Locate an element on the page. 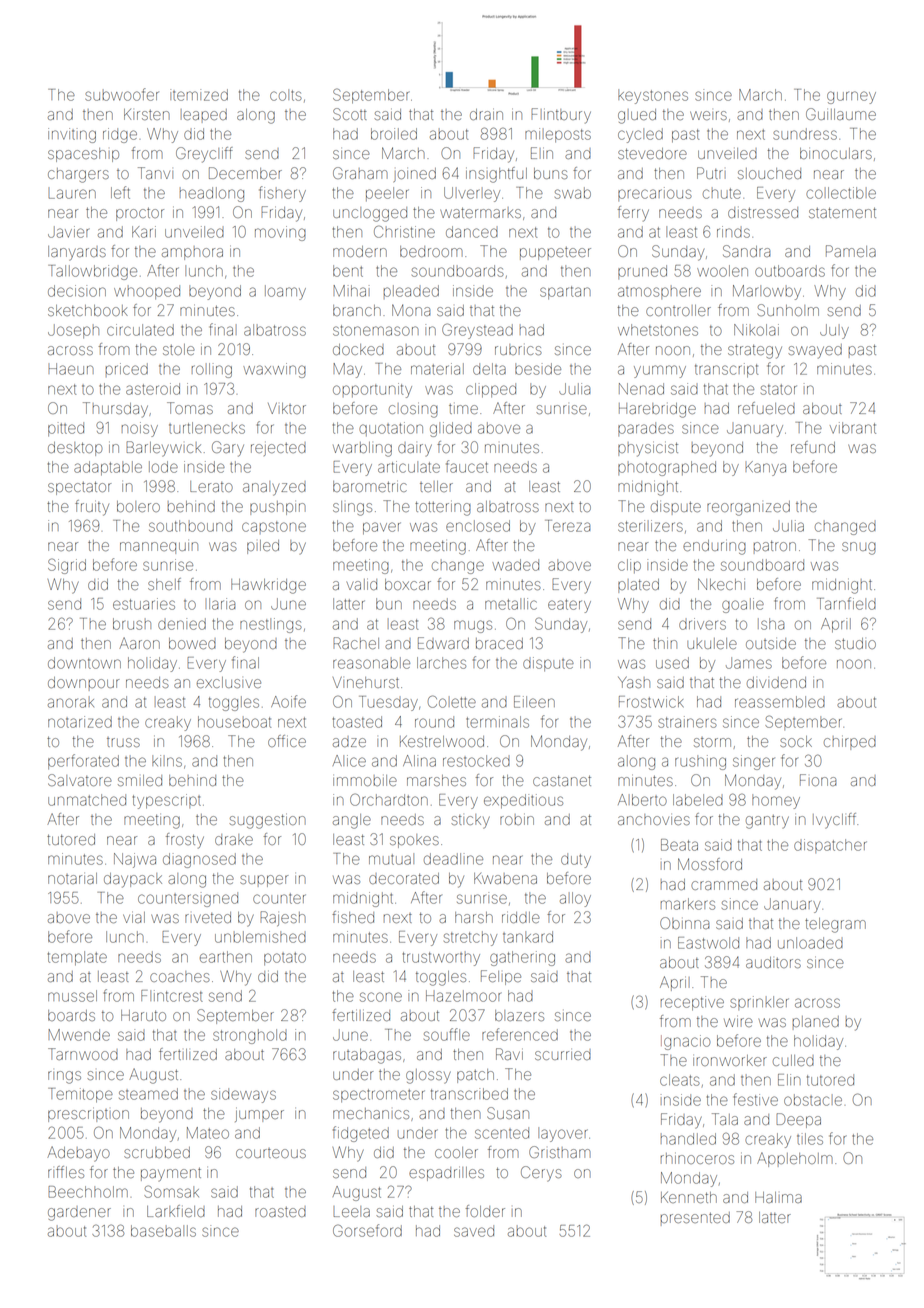  inviting is located at coordinates (72, 135).
